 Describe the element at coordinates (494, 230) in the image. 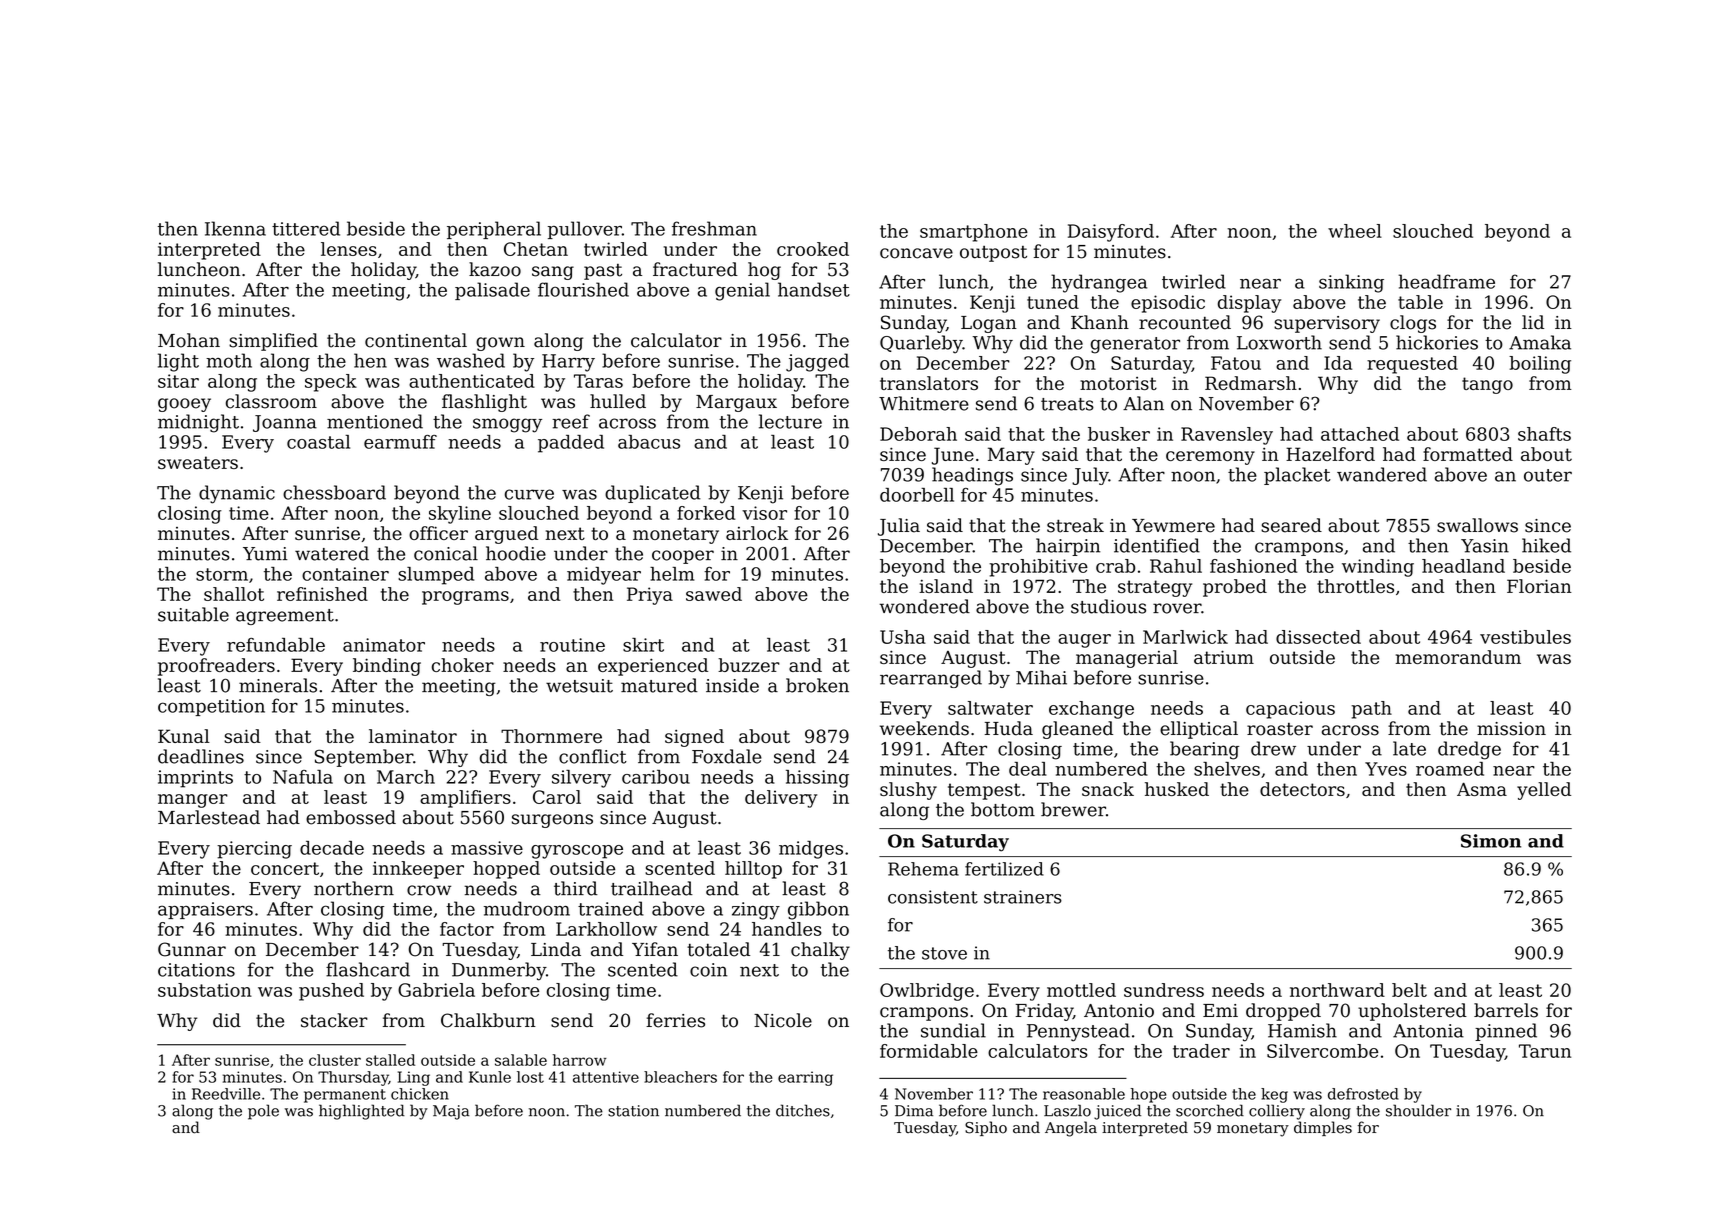

I see `peripheral` at that location.
